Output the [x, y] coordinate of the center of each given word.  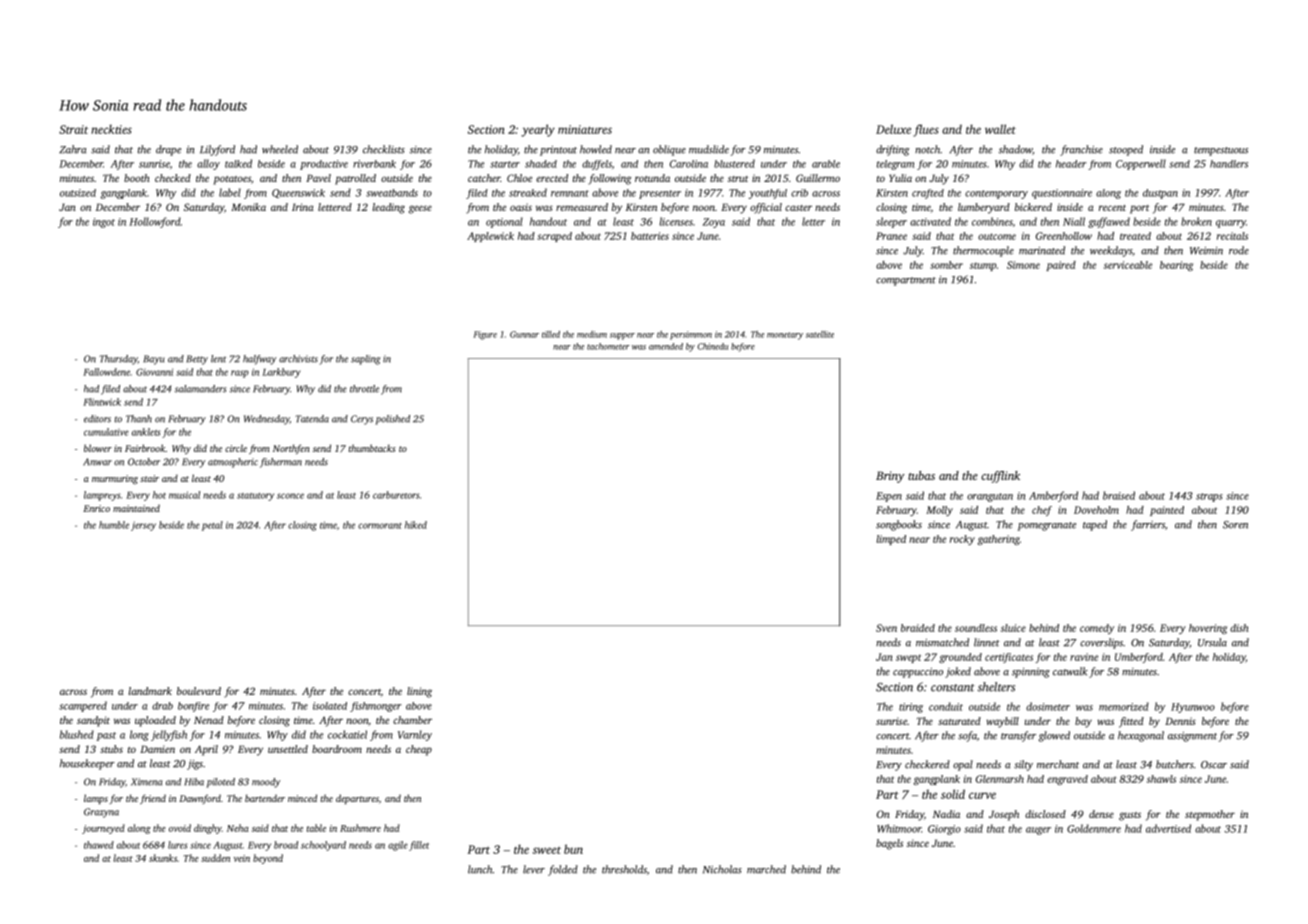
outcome [997, 236]
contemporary [996, 194]
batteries [650, 236]
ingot [104, 223]
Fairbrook [145, 448]
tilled [551, 334]
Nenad [209, 720]
